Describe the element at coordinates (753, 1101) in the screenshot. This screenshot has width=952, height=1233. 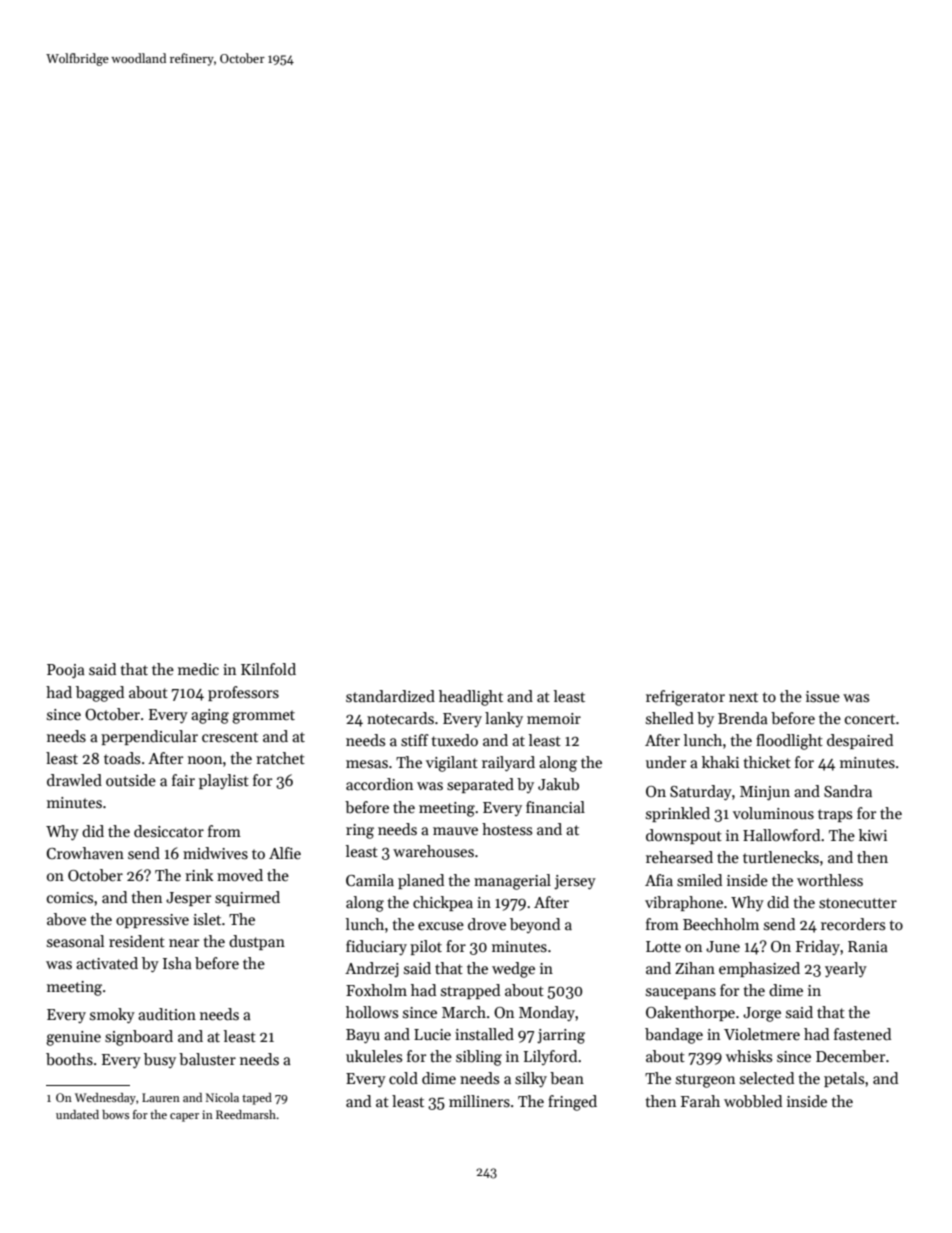
I see `wobbled` at that location.
